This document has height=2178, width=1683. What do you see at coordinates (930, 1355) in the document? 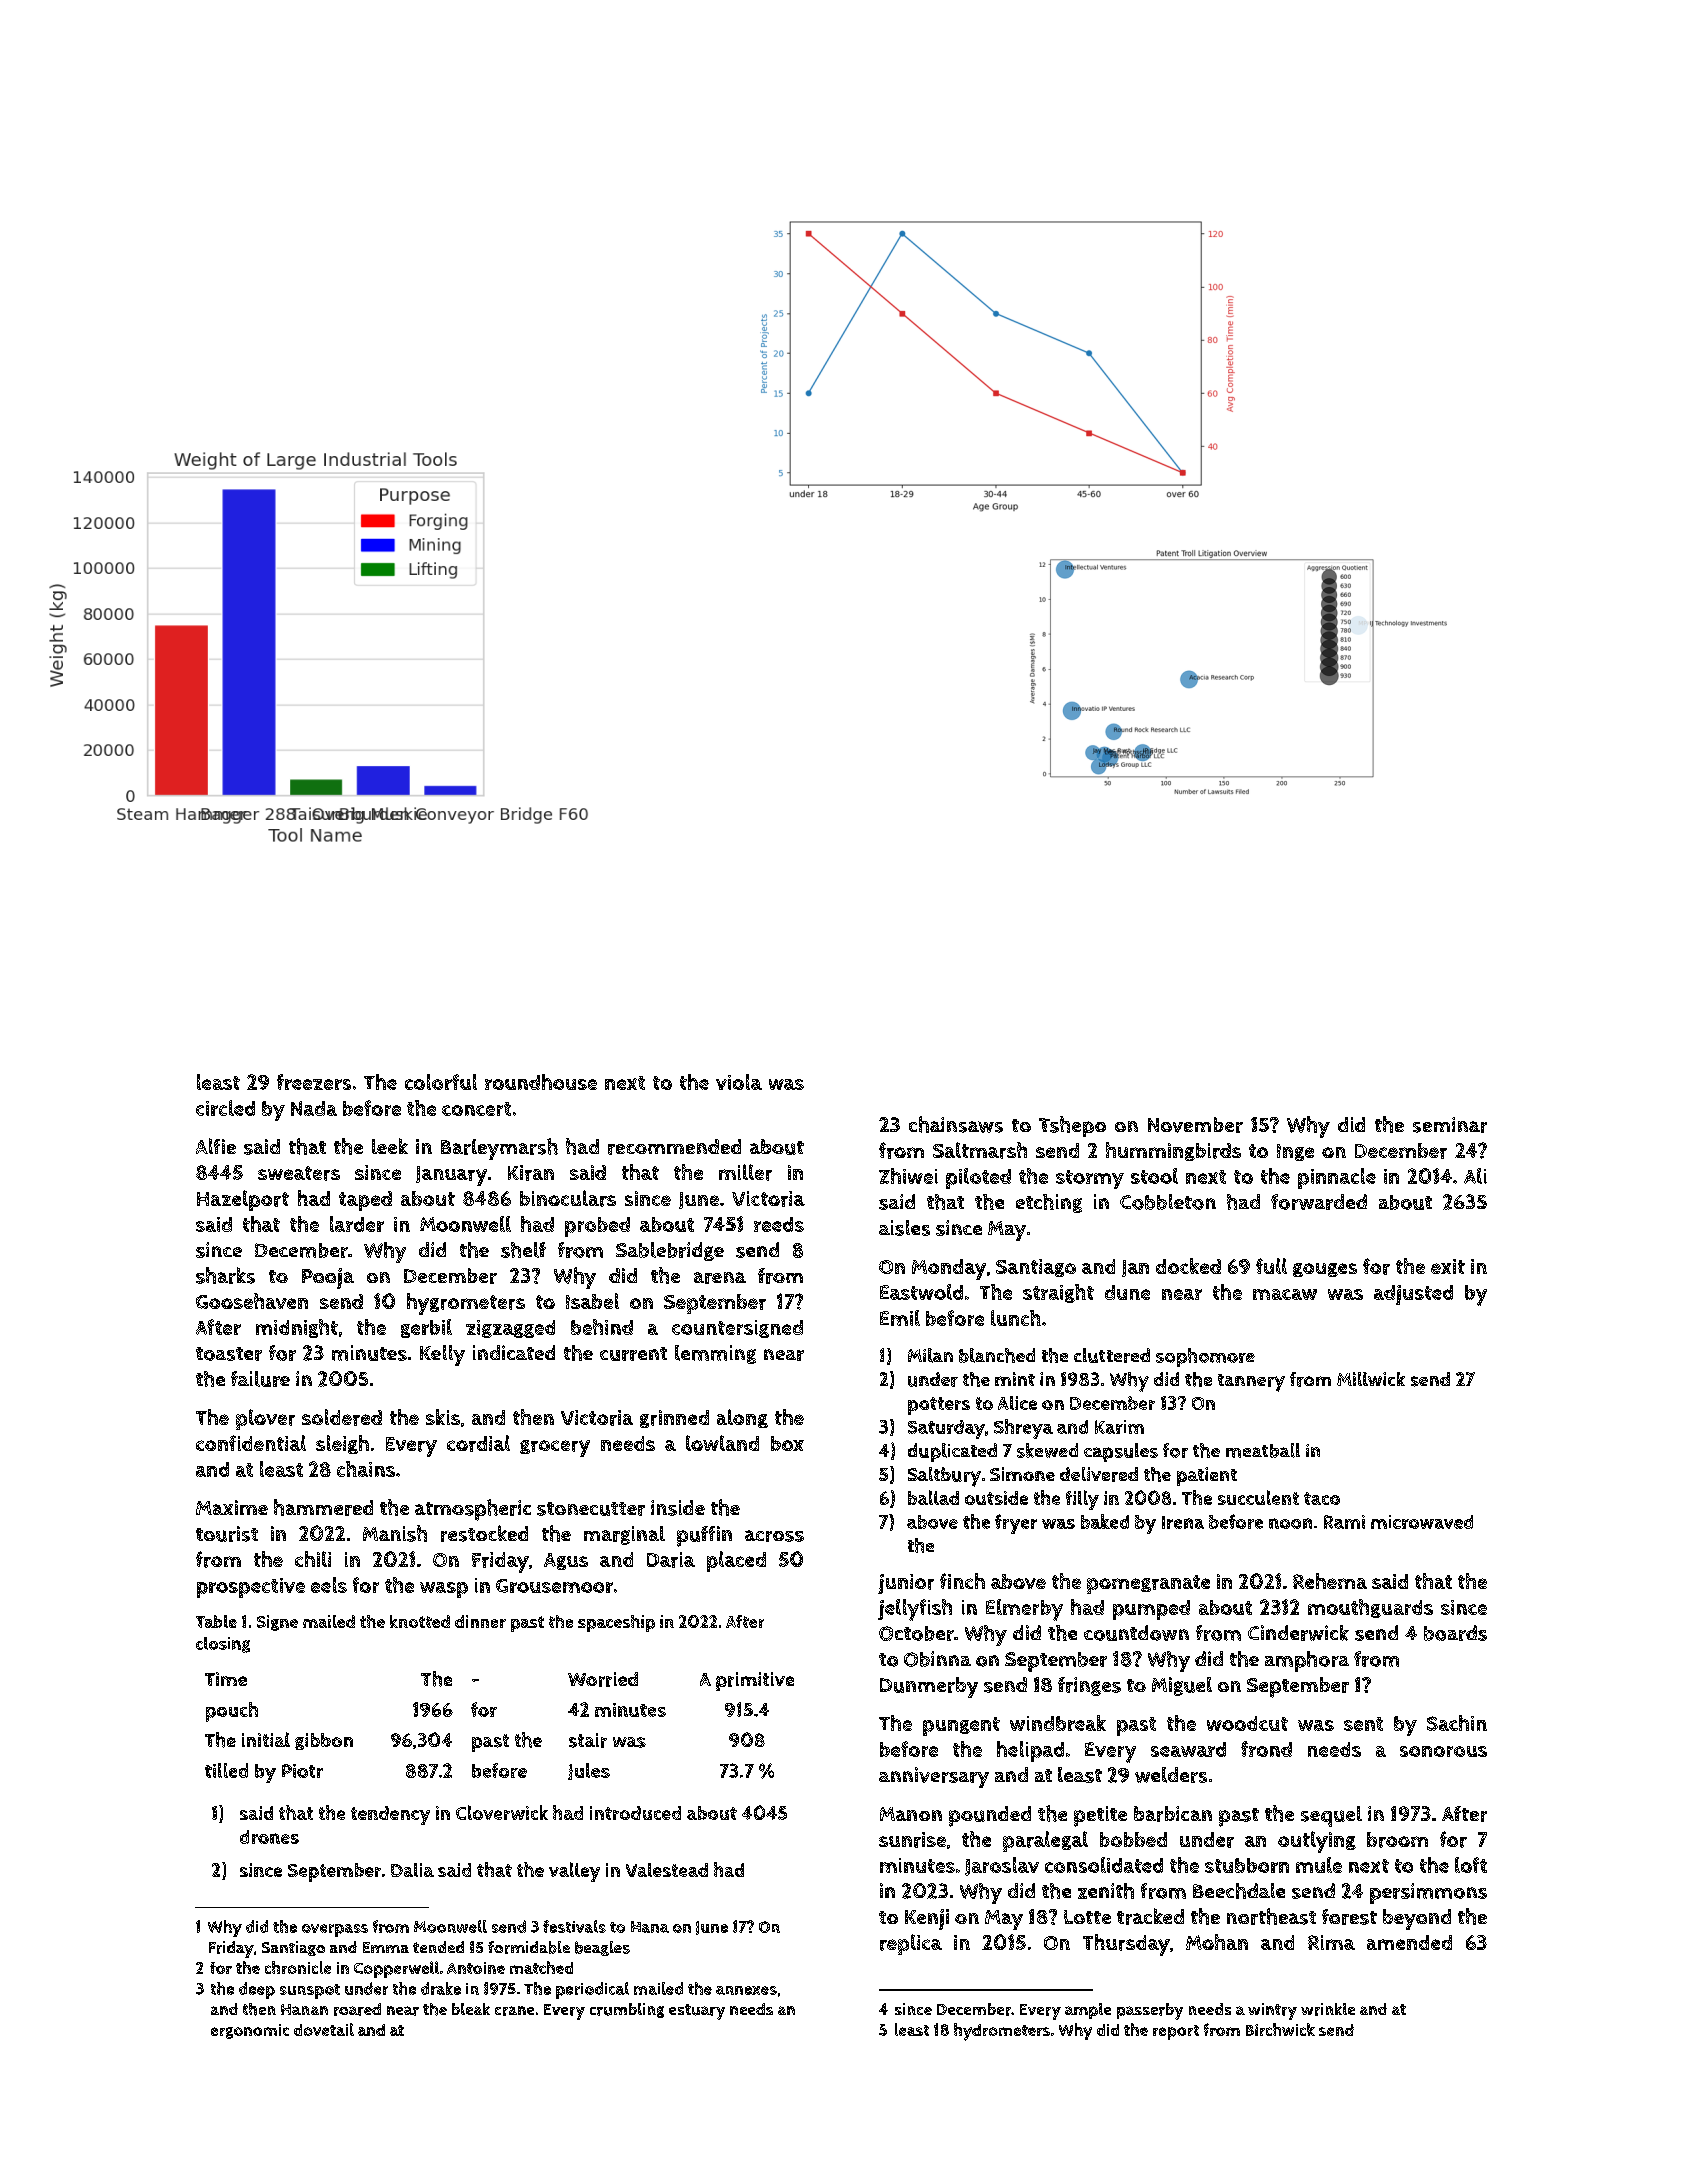
I see `Milan` at bounding box center [930, 1355].
